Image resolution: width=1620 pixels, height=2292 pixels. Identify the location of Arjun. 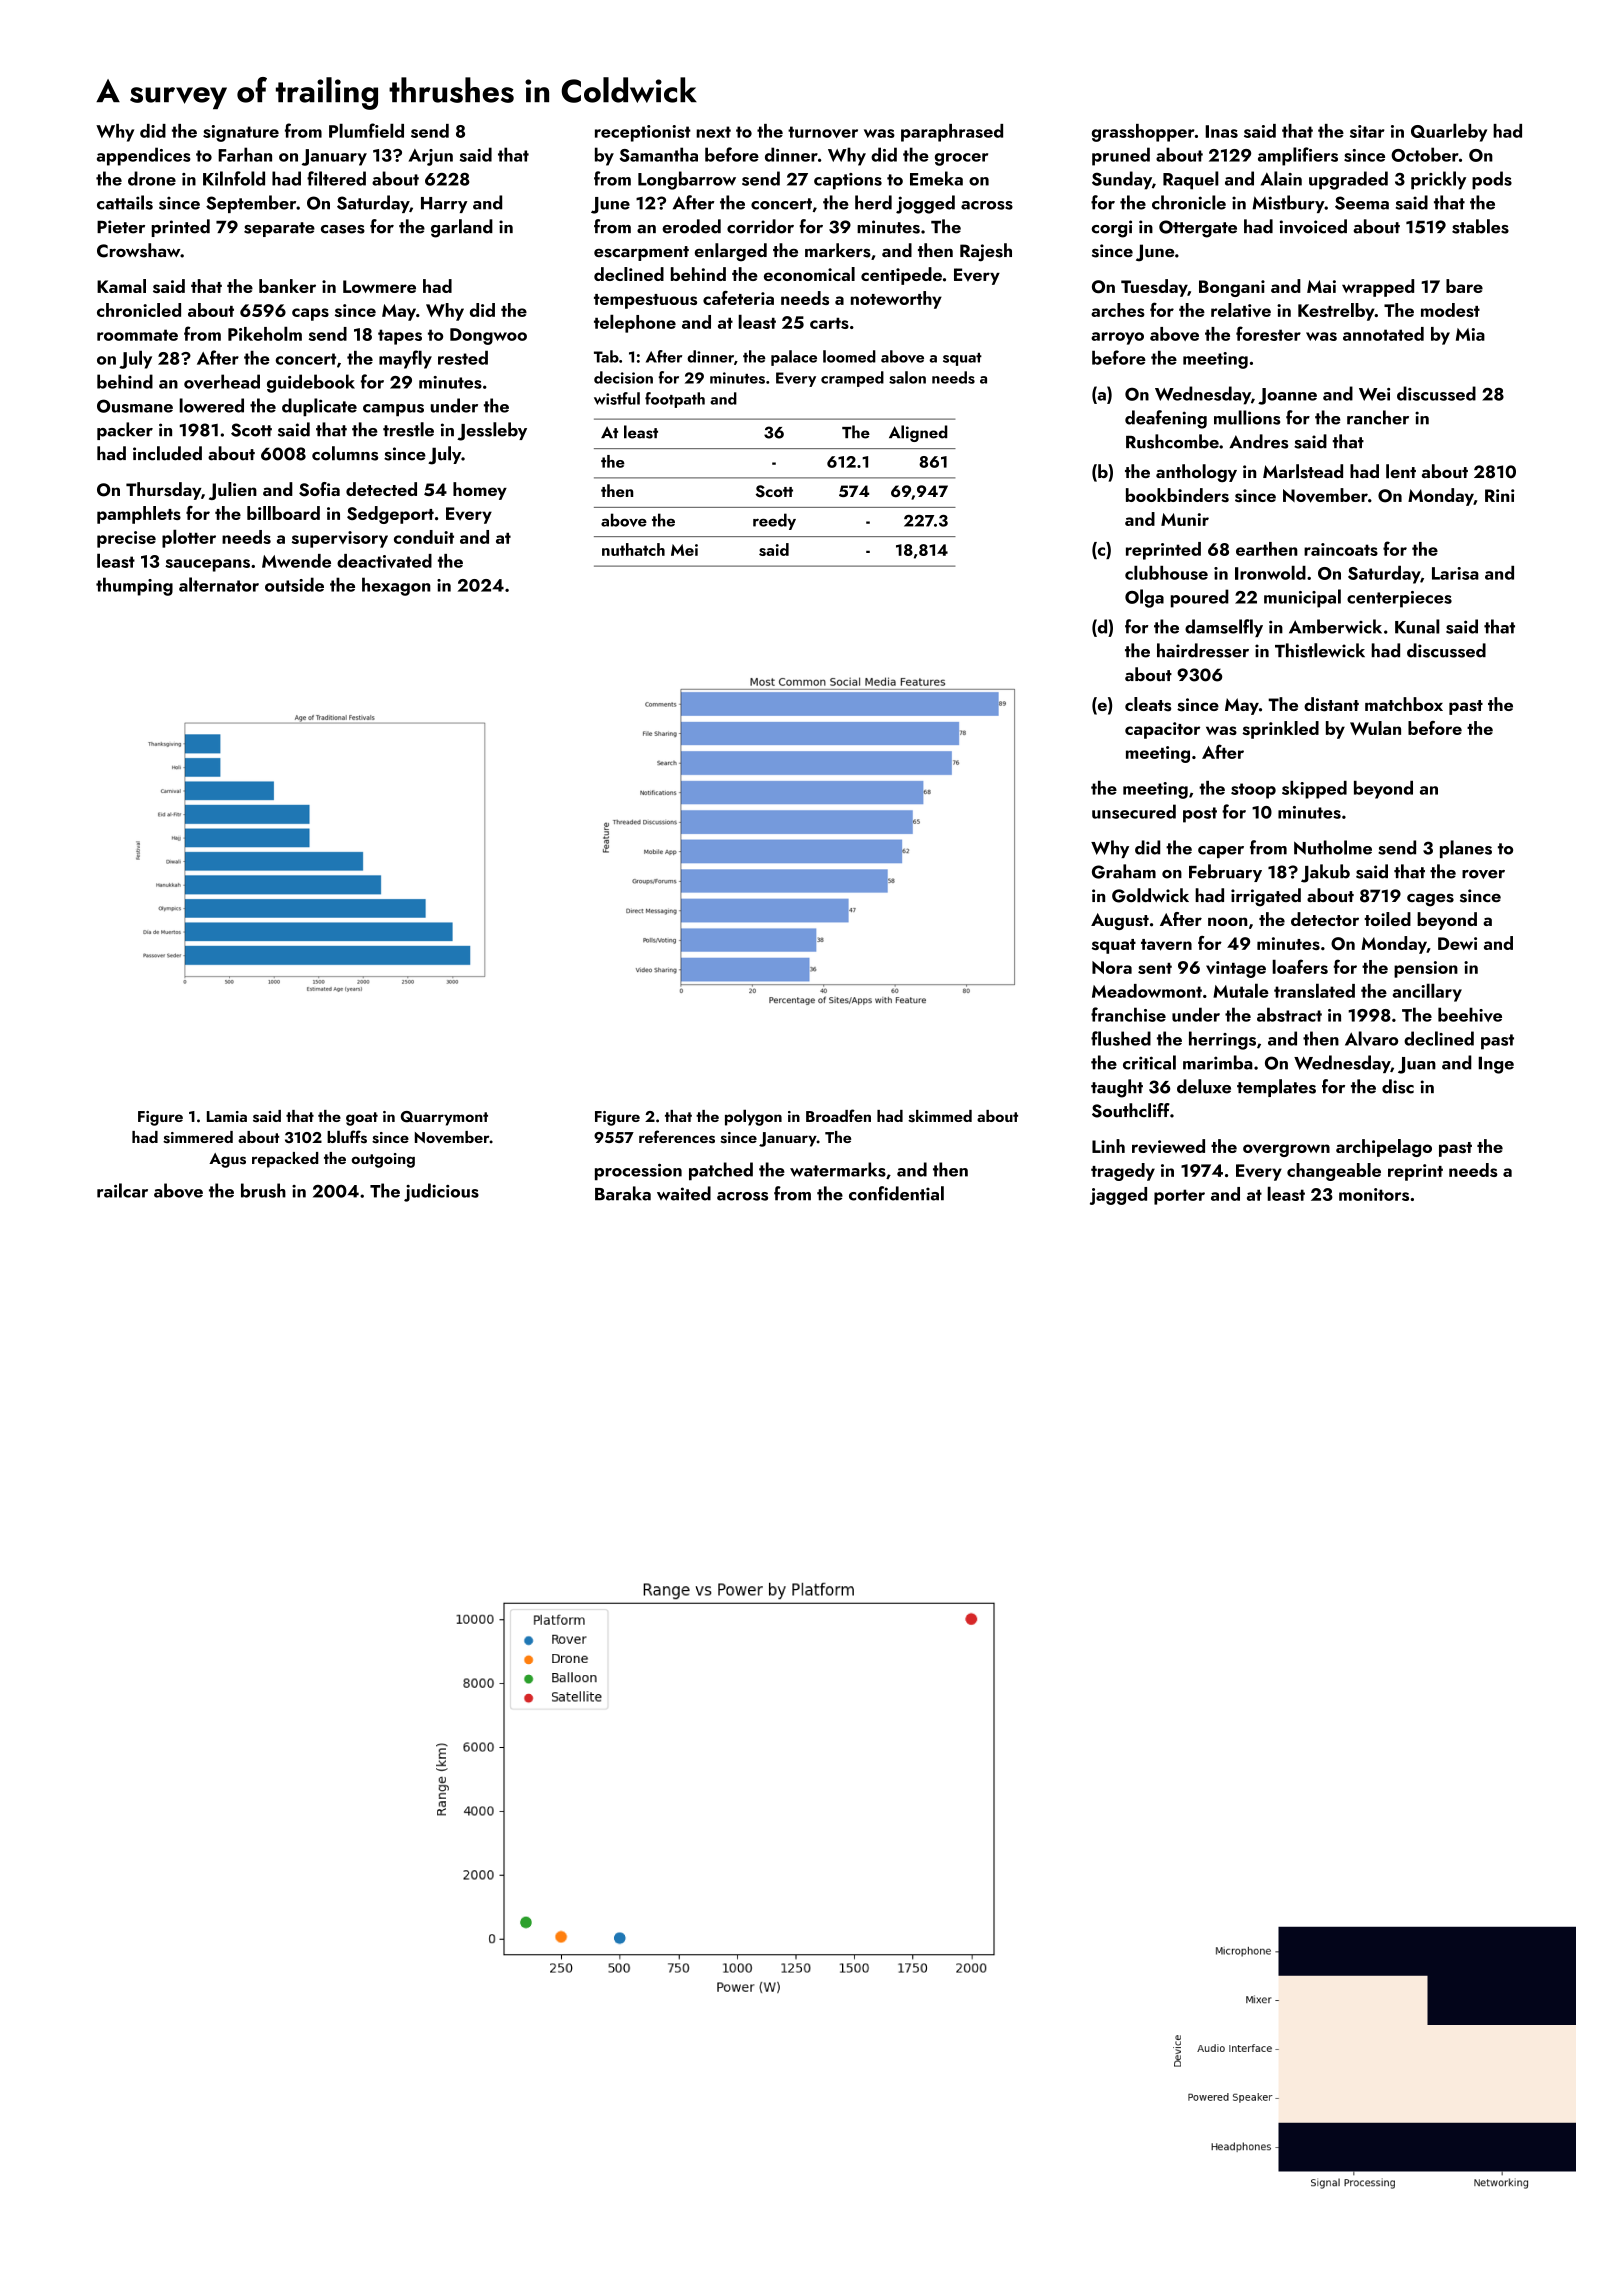
(430, 157).
